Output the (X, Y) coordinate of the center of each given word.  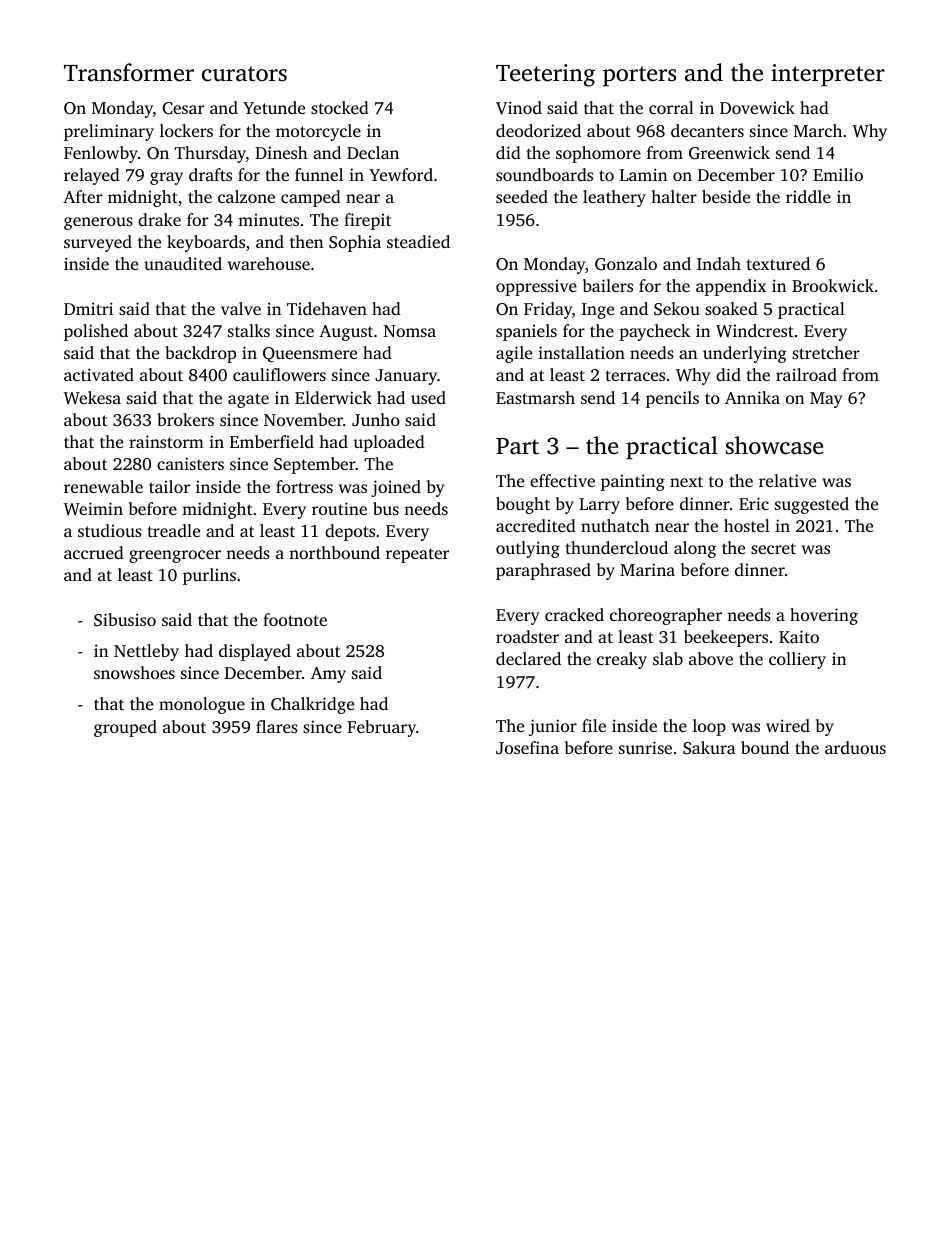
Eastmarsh (535, 397)
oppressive (536, 288)
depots (350, 532)
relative (787, 480)
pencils (672, 399)
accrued (94, 552)
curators (244, 74)
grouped (125, 728)
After (82, 196)
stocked (340, 107)
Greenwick (729, 152)
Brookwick (833, 285)
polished (96, 332)
